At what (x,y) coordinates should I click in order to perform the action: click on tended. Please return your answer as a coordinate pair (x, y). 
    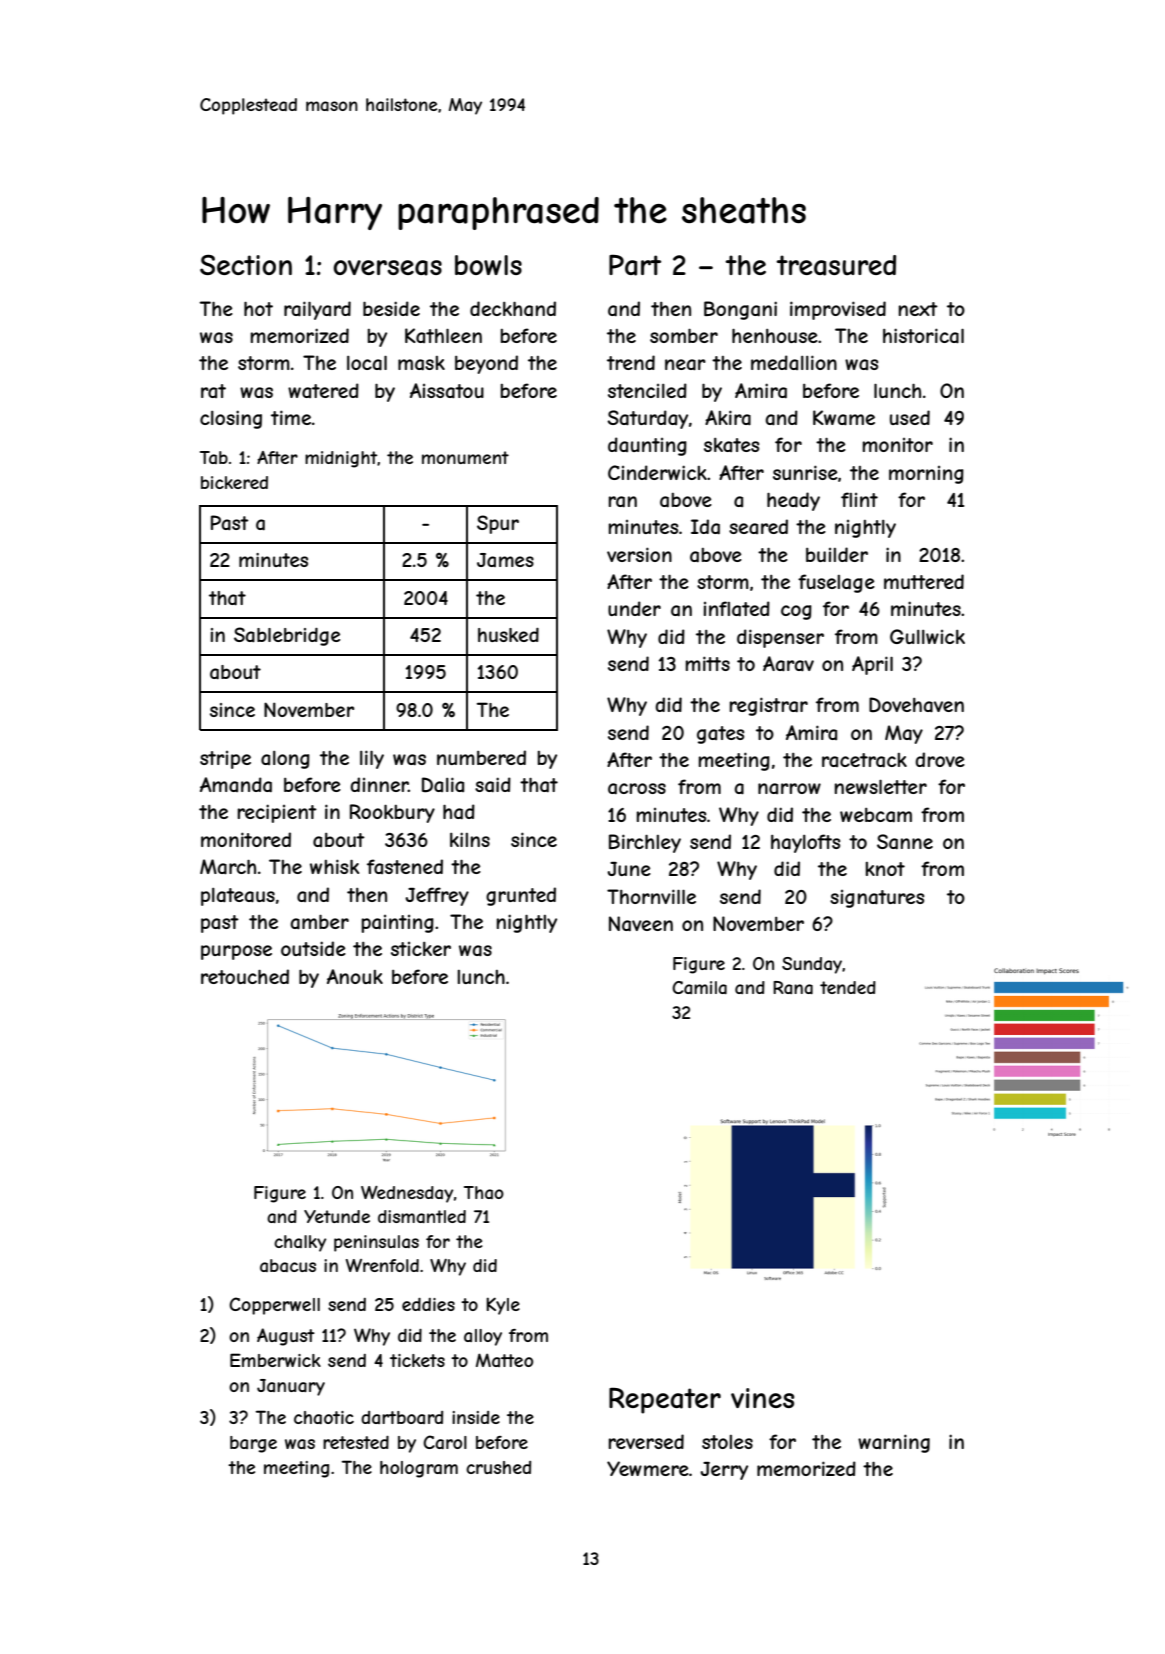
    Looking at the image, I should click on (848, 987).
